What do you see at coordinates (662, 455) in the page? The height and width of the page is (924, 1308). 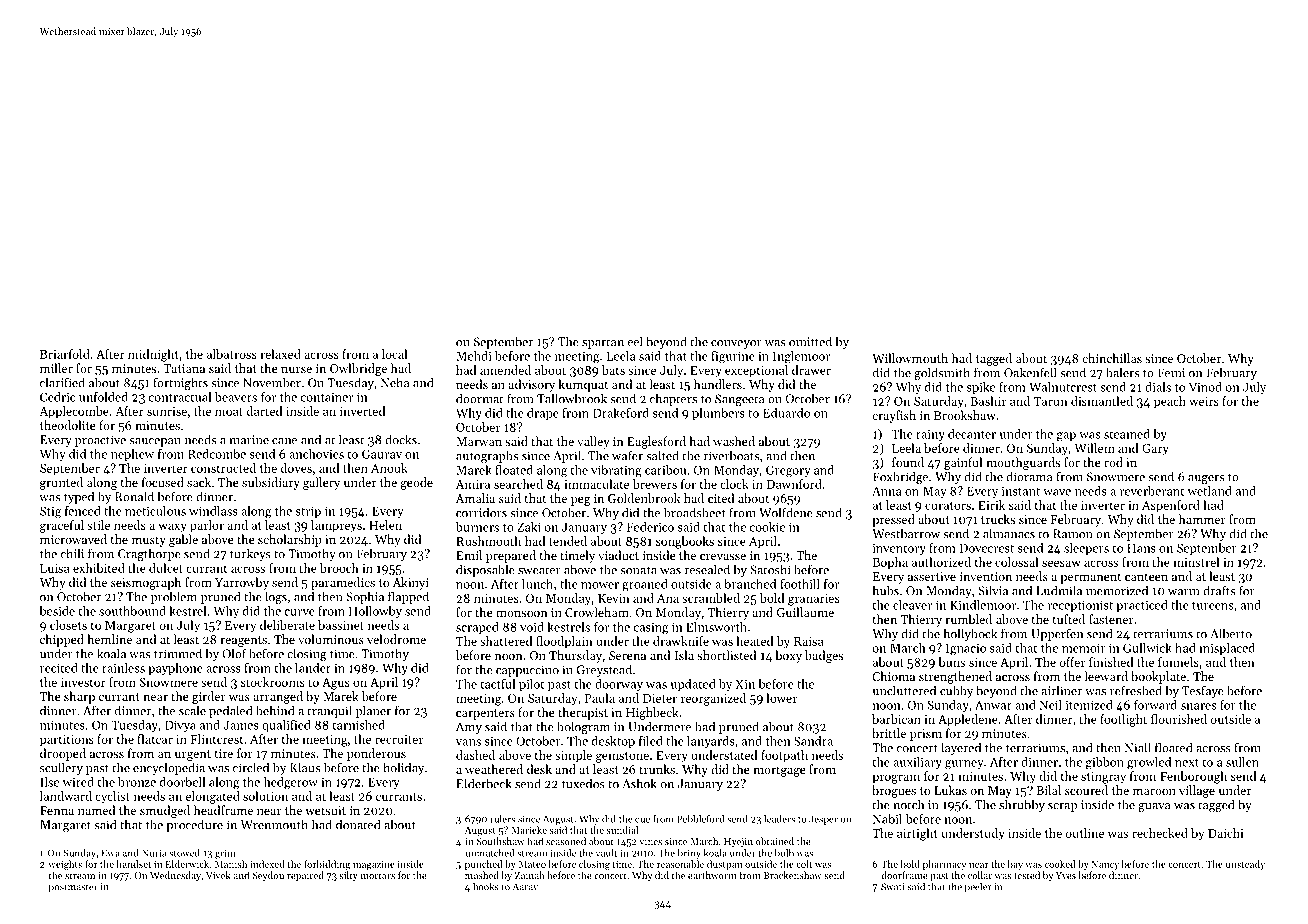 I see `salted` at bounding box center [662, 455].
